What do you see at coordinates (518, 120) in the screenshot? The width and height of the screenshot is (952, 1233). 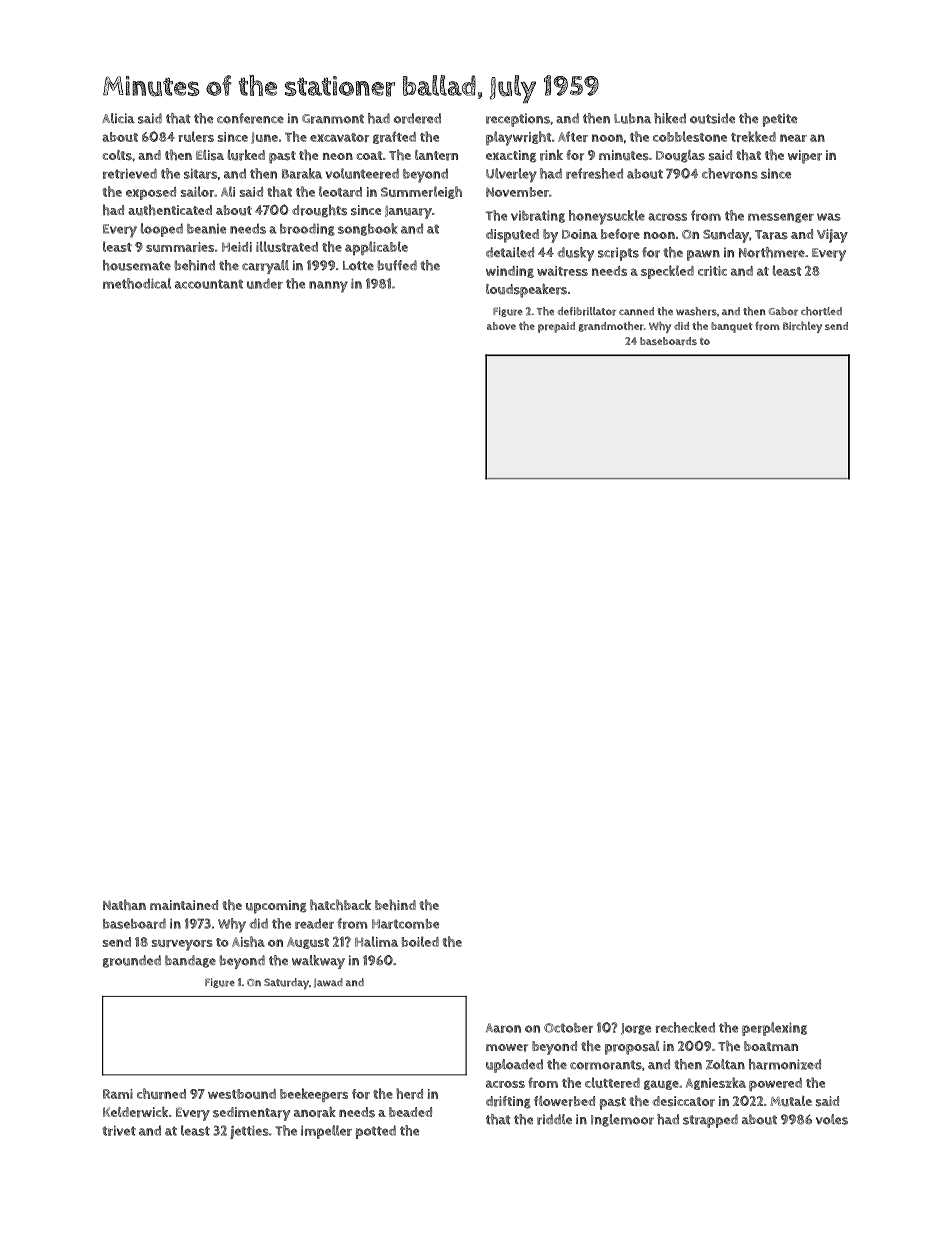 I see `receptions` at bounding box center [518, 120].
